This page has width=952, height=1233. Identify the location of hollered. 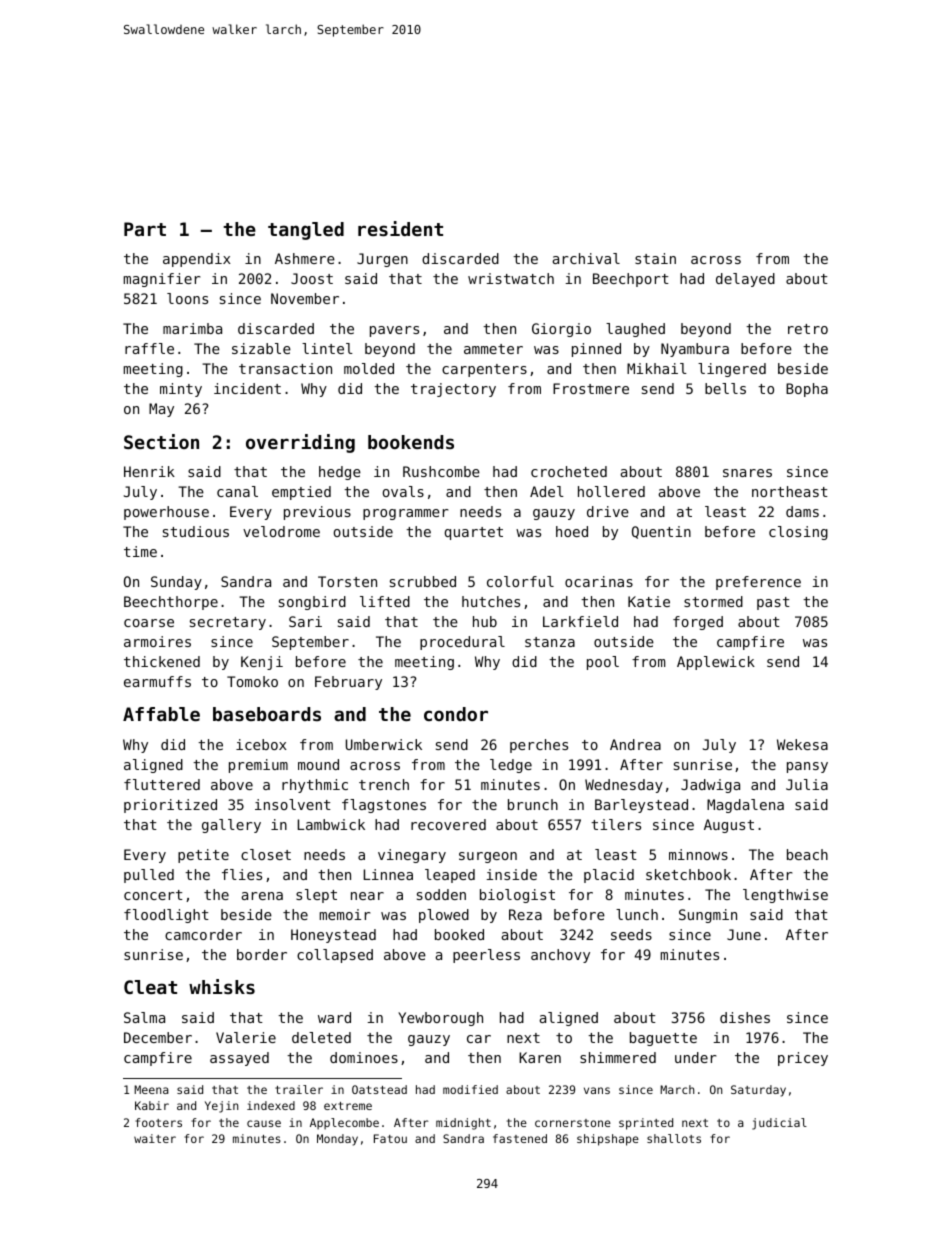
(611, 491).
